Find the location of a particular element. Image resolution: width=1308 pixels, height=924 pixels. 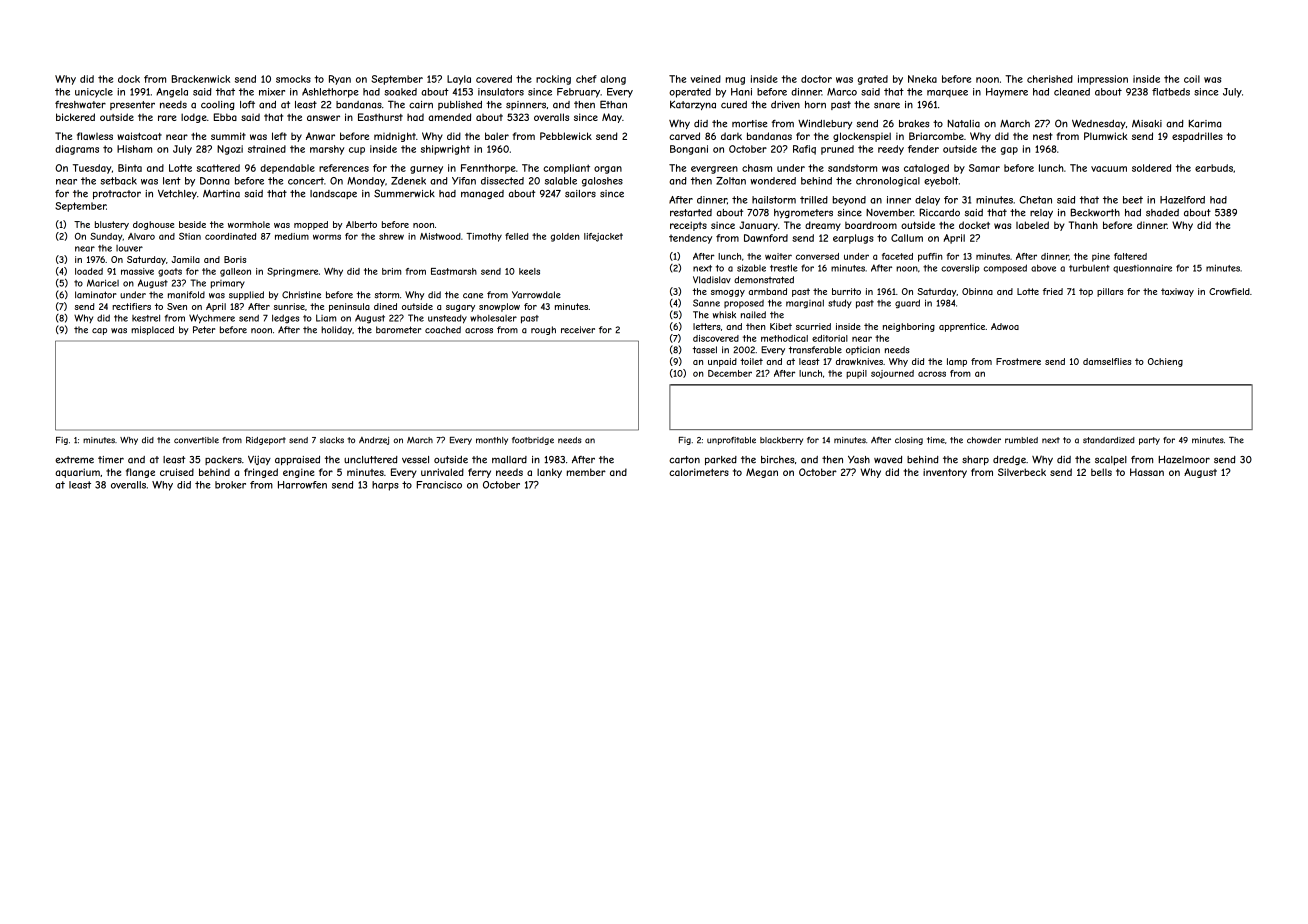

convertible is located at coordinates (196, 440).
